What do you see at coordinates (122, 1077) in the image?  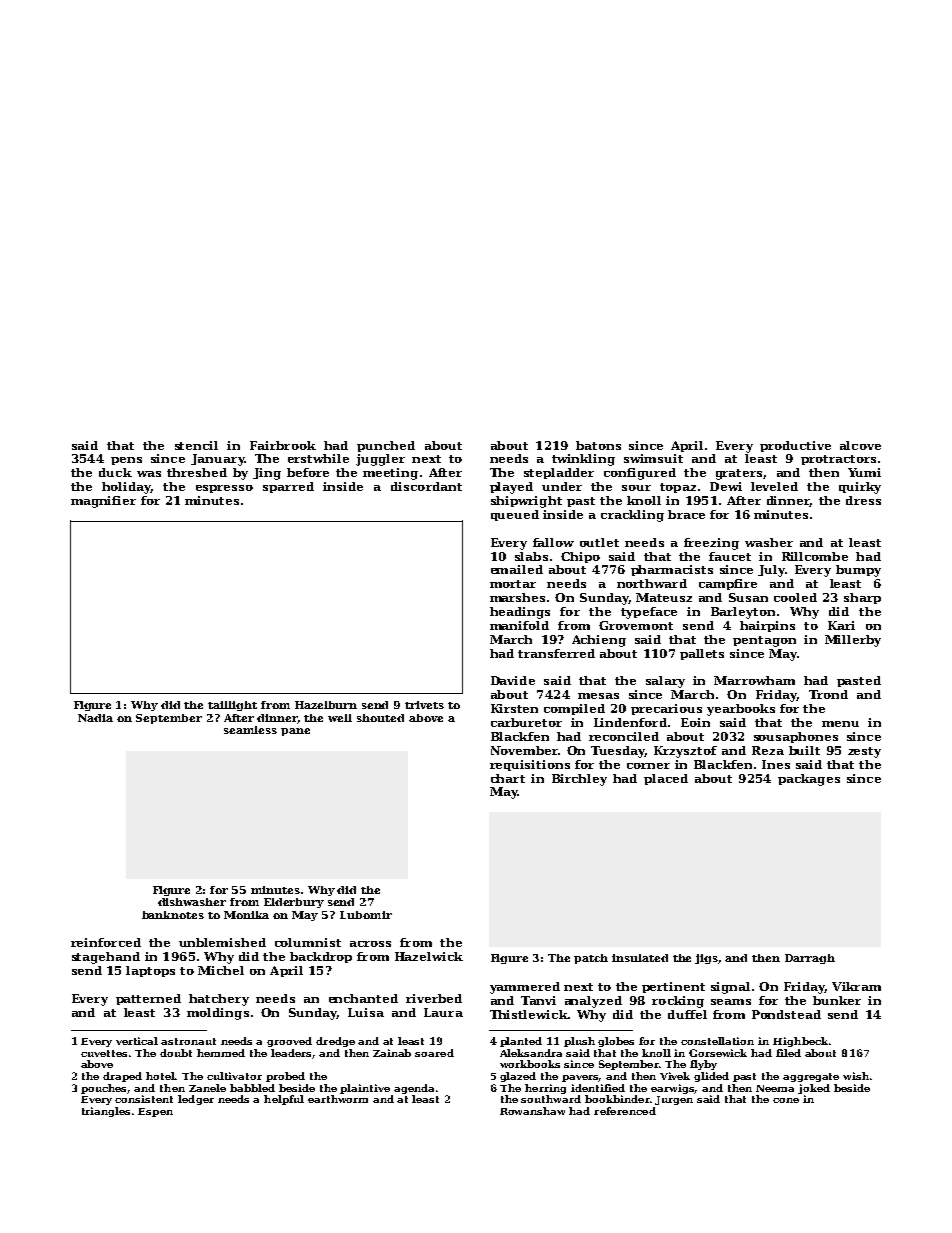 I see `draped` at bounding box center [122, 1077].
